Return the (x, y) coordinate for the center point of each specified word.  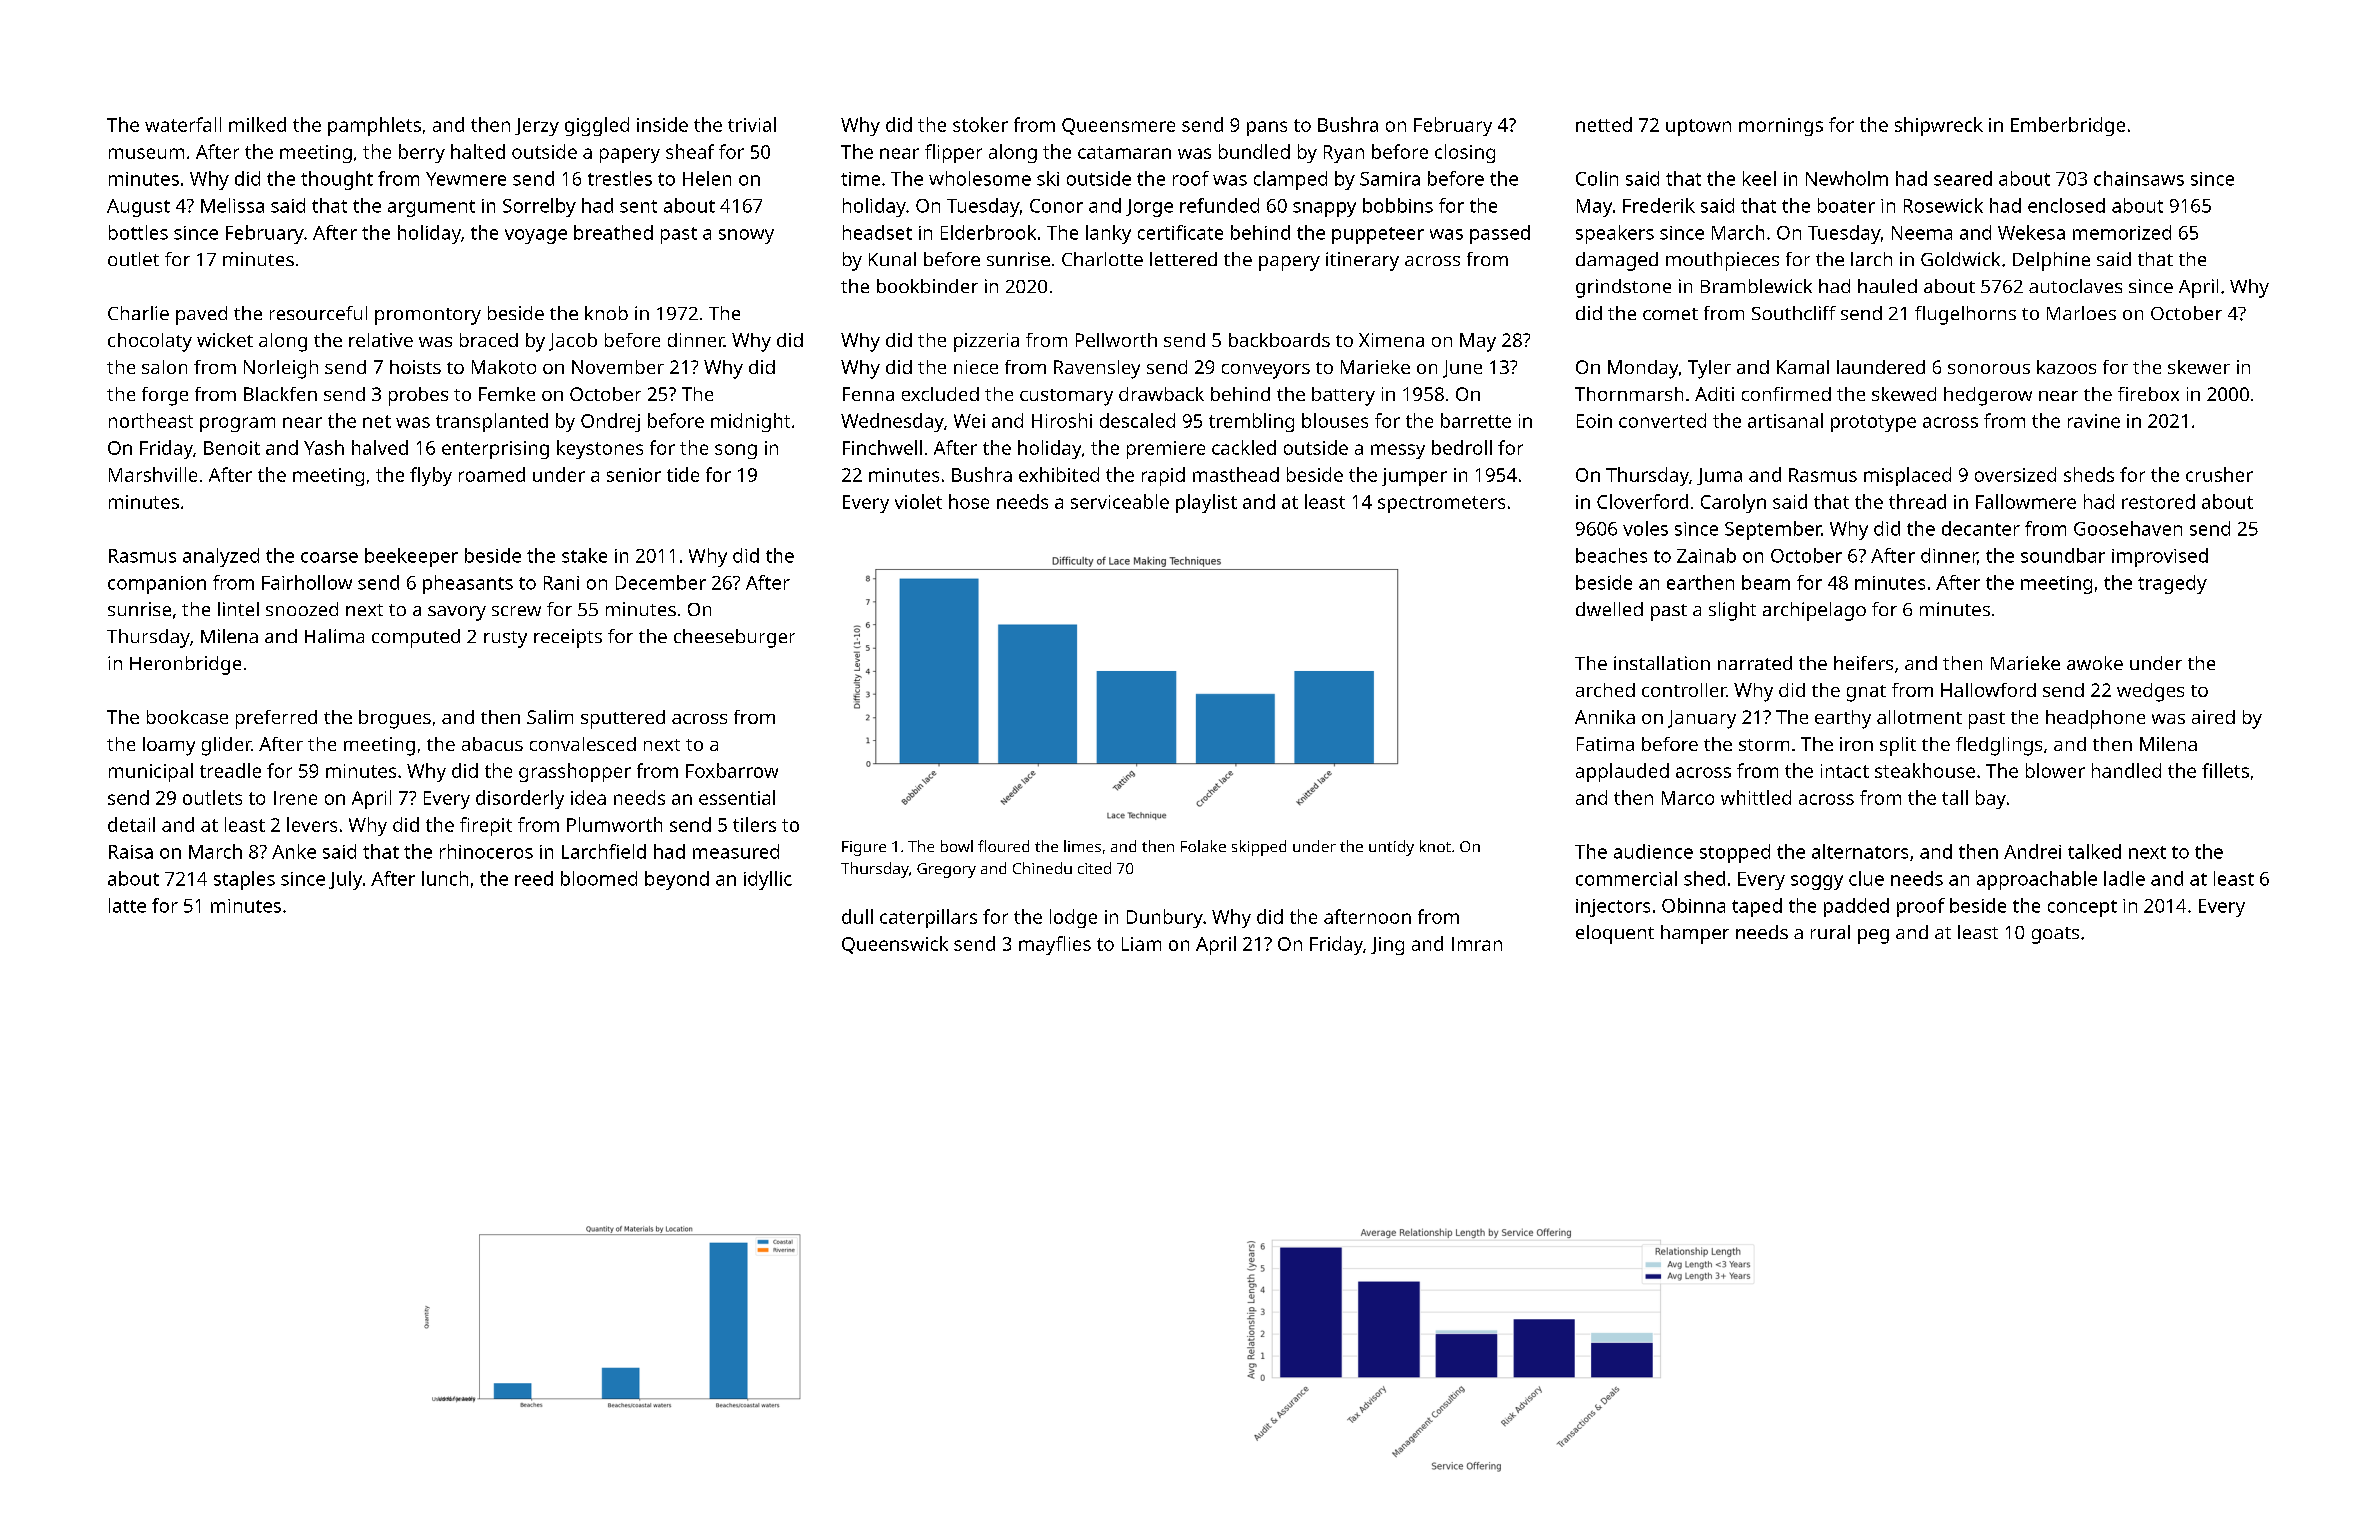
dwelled (1609, 609)
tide (683, 474)
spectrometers (1441, 504)
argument (431, 208)
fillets (2225, 770)
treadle (230, 770)
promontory (428, 316)
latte (127, 905)
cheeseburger (734, 638)
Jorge (1149, 208)
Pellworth (1116, 340)
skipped (1259, 848)
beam (1766, 582)
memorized (2122, 232)
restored (2158, 501)
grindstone (1623, 288)
